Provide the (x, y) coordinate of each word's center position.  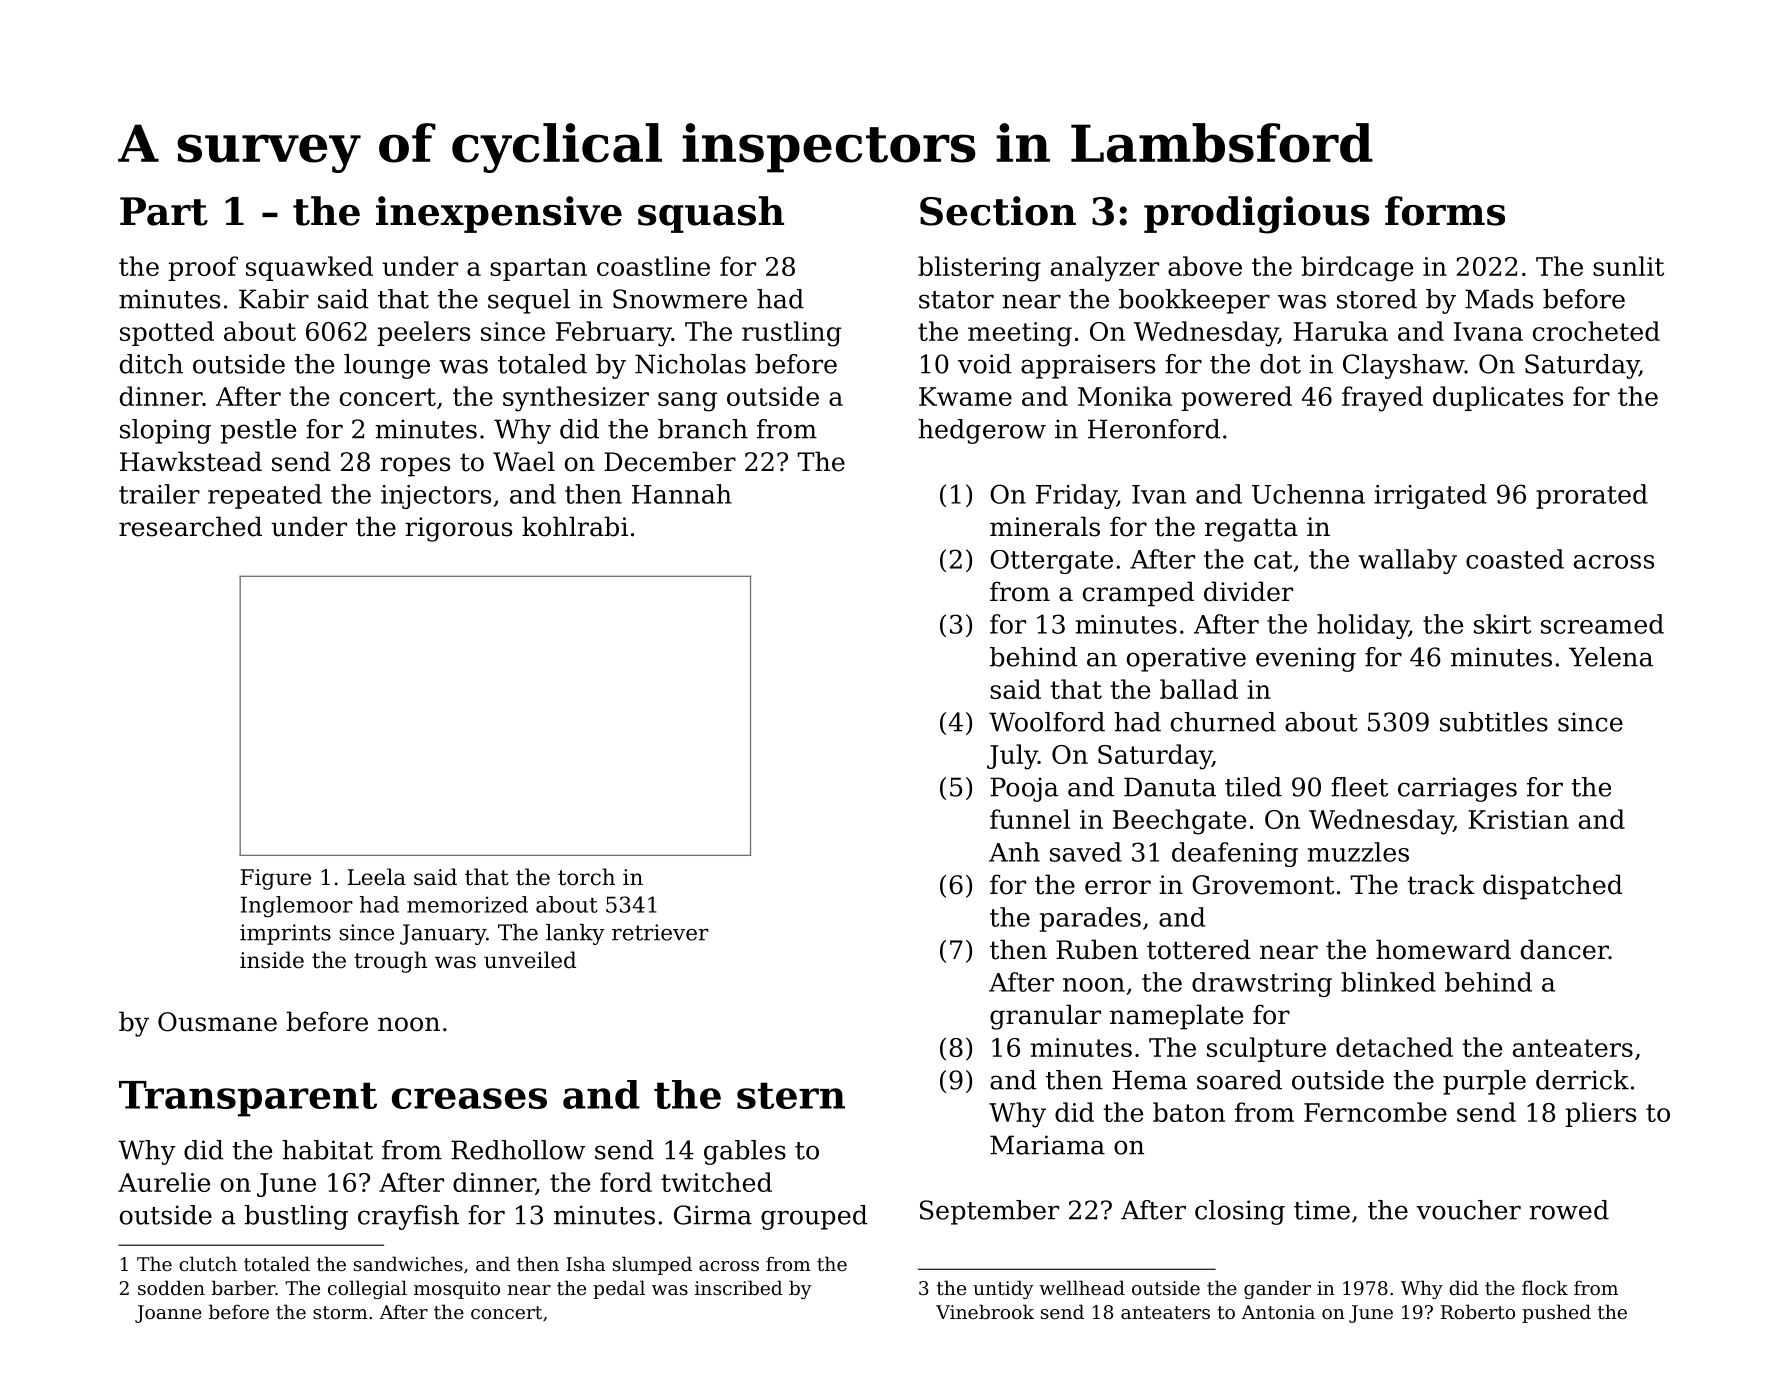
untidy (1003, 1289)
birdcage (1357, 269)
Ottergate (1051, 562)
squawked (309, 268)
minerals (1045, 526)
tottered (1199, 949)
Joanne (168, 1314)
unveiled (530, 960)
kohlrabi (575, 526)
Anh (1014, 852)
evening (1306, 659)
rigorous (458, 529)
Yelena (1611, 657)
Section (998, 211)
